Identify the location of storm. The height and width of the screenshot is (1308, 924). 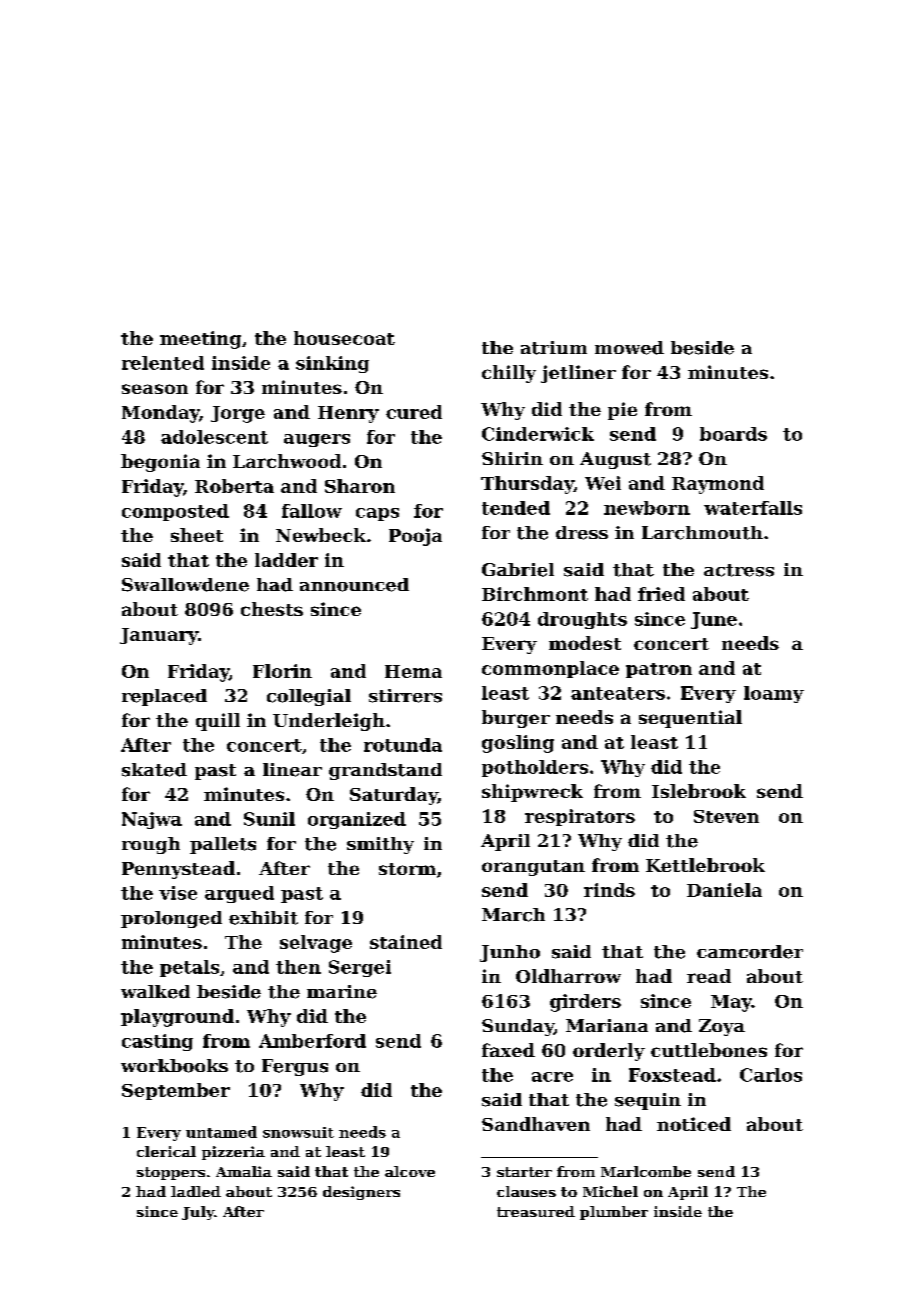
(407, 869).
